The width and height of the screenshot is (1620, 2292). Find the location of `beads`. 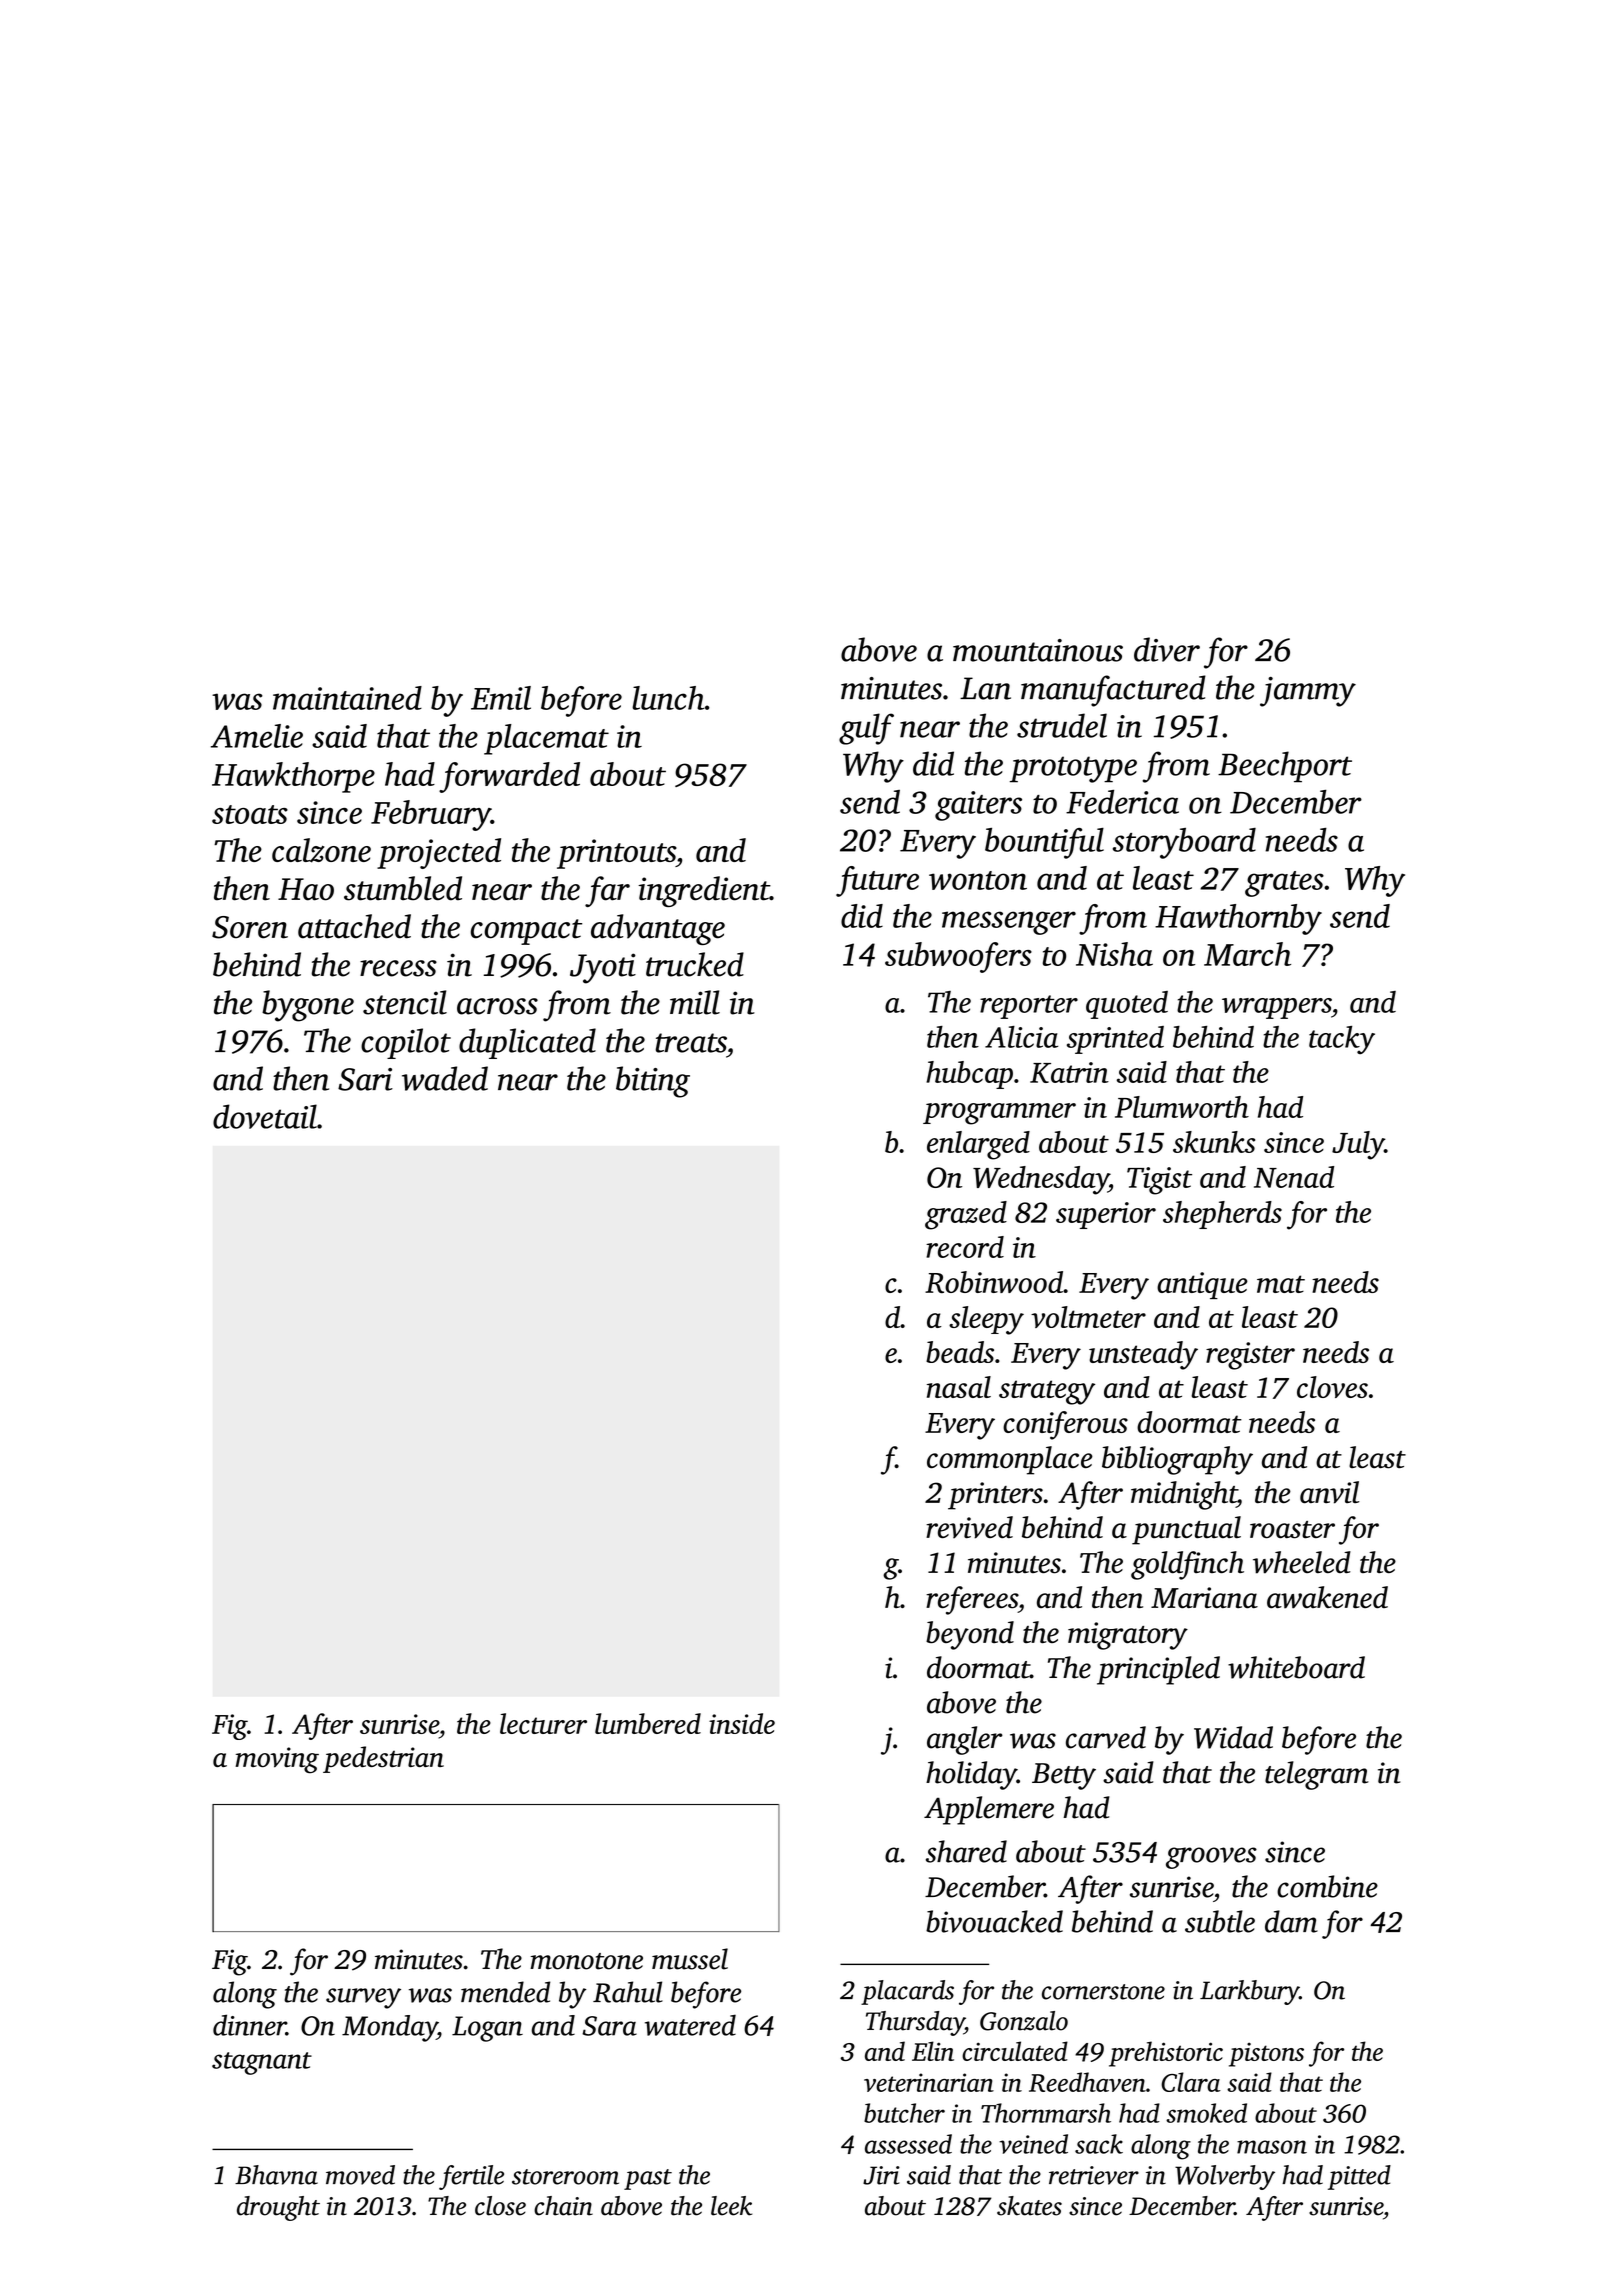

beads is located at coordinates (960, 1352).
